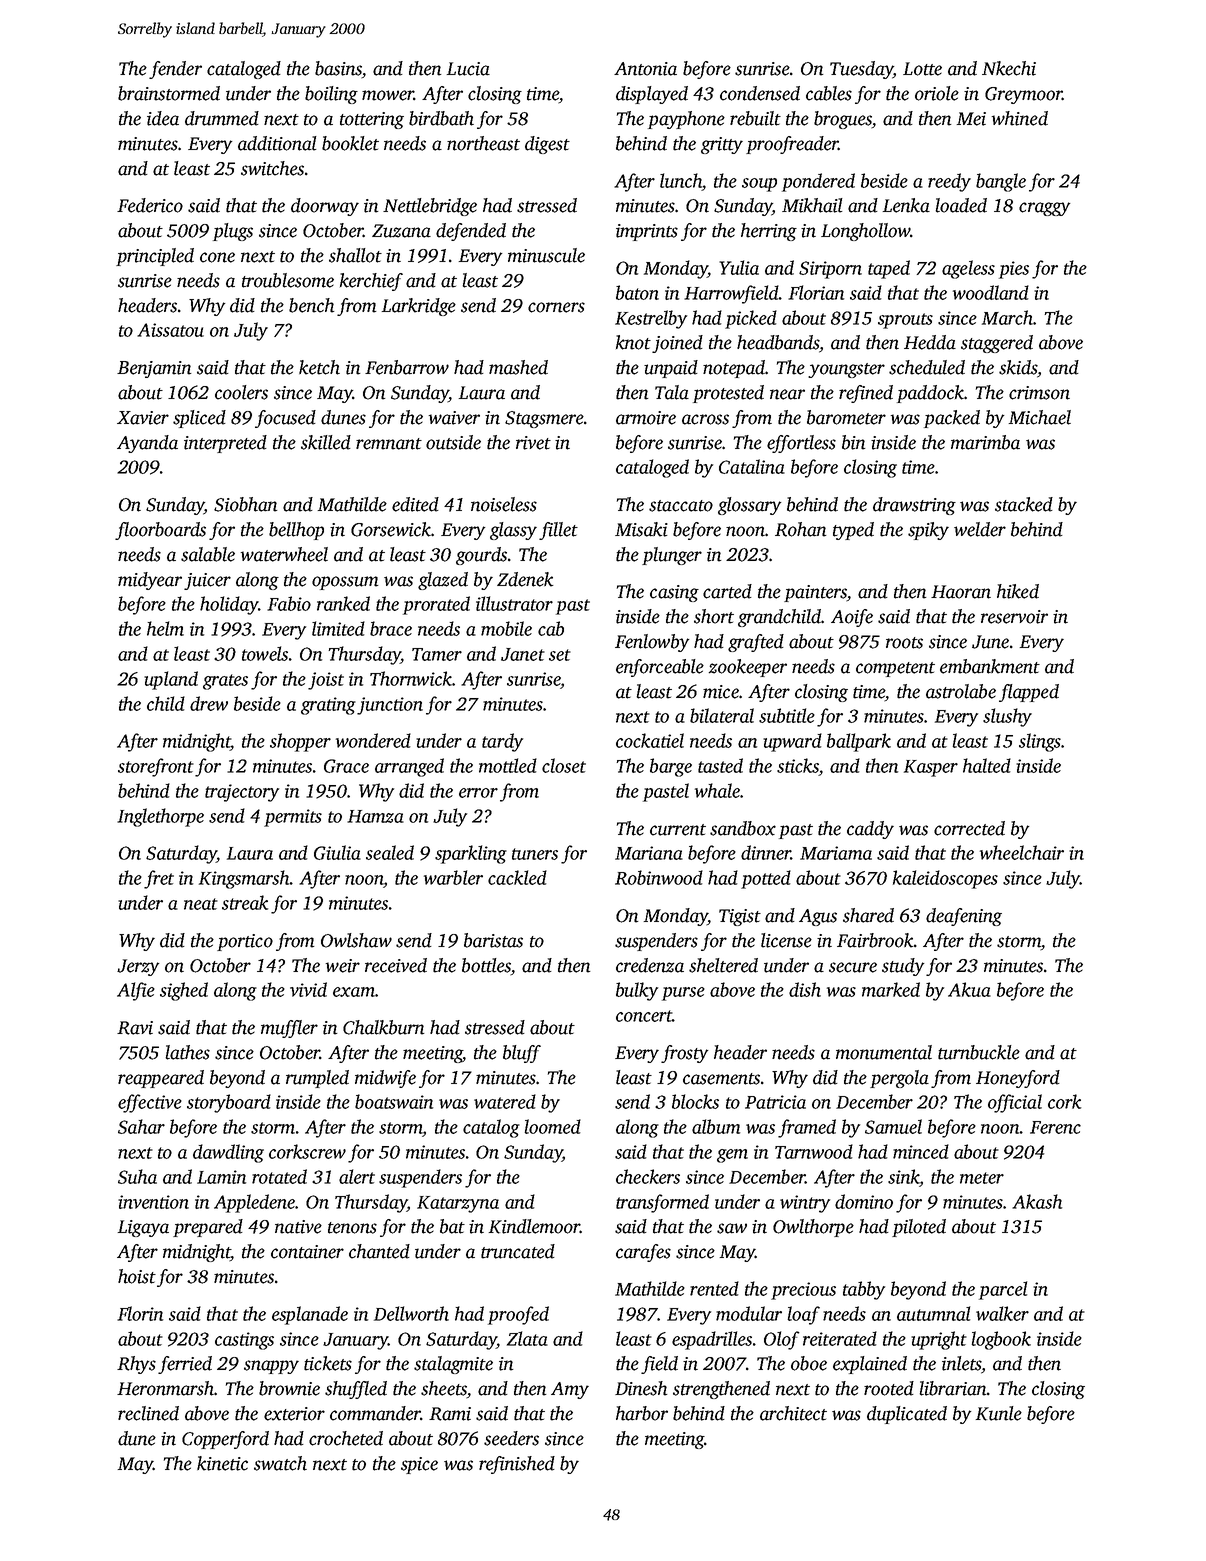 The width and height of the screenshot is (1206, 1561). I want to click on drawstring, so click(914, 506).
